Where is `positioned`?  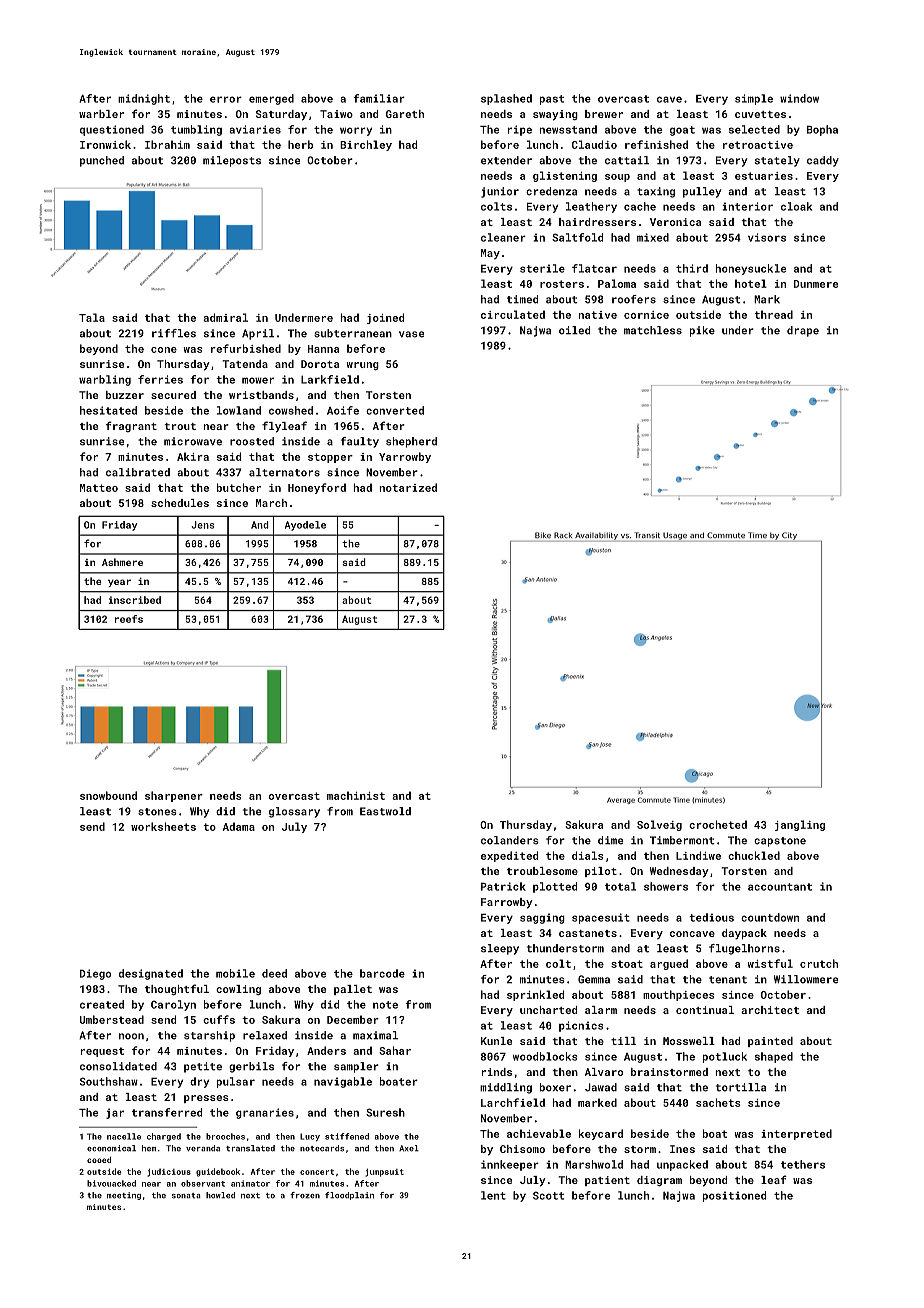 positioned is located at coordinates (734, 1196).
